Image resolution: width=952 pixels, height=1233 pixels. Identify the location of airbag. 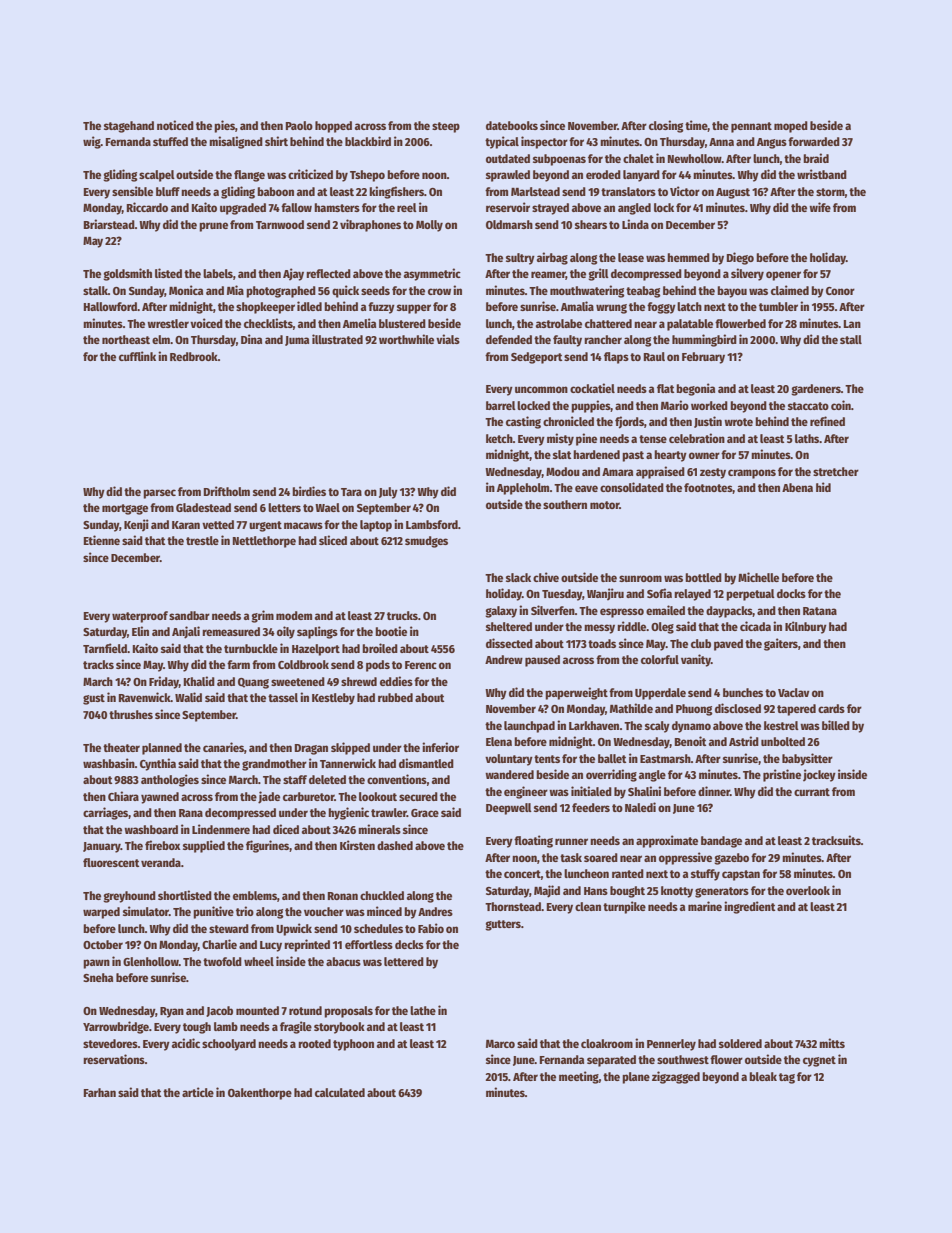
(552, 258).
